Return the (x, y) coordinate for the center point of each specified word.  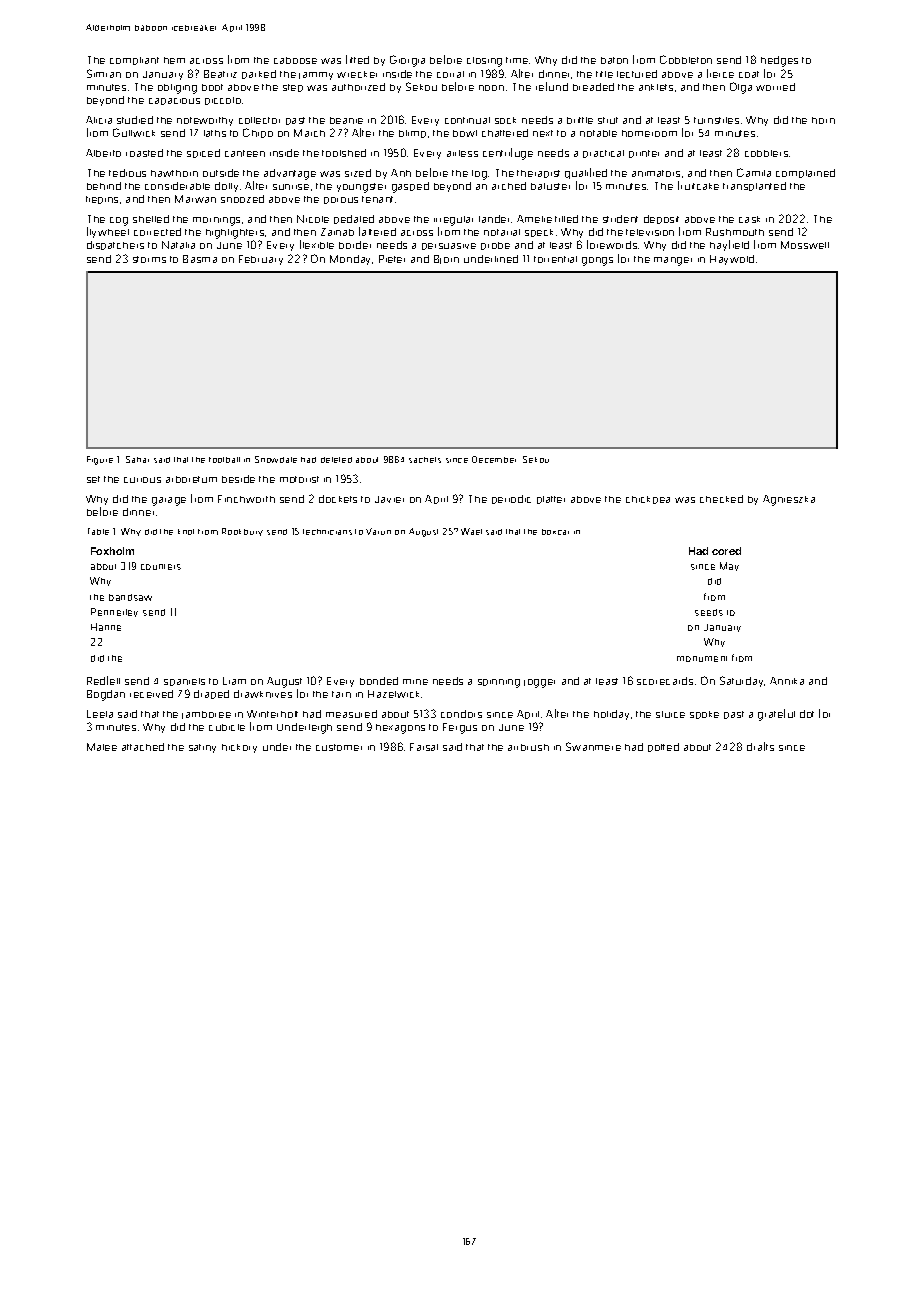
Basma (200, 259)
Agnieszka (789, 500)
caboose (295, 60)
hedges (779, 61)
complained (805, 173)
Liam (234, 681)
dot (807, 714)
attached (143, 747)
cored (726, 551)
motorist (299, 479)
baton (614, 60)
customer (339, 747)
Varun (378, 531)
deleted (336, 460)
